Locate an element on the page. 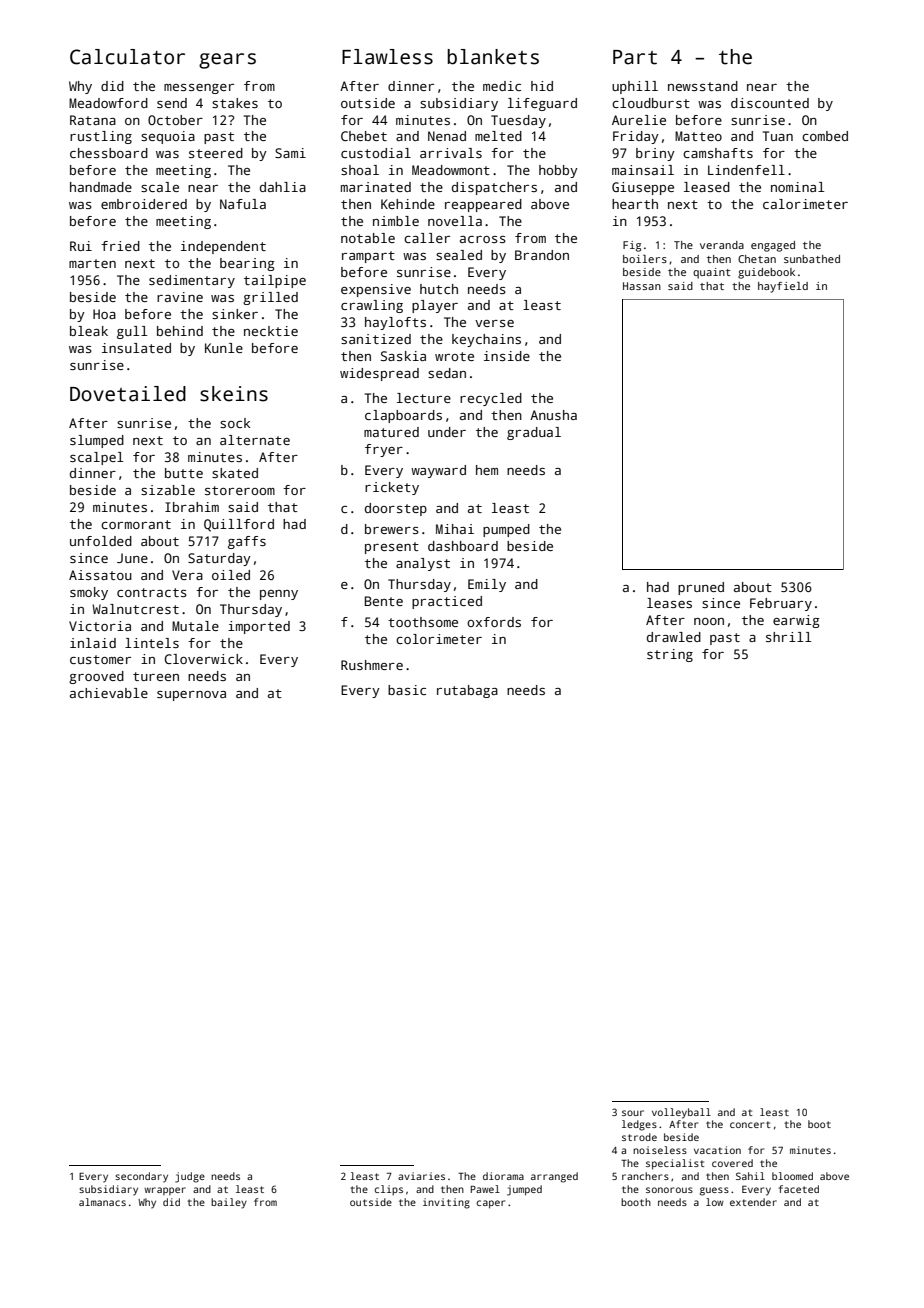 The width and height of the document is (924, 1308). achievable is located at coordinates (109, 693).
